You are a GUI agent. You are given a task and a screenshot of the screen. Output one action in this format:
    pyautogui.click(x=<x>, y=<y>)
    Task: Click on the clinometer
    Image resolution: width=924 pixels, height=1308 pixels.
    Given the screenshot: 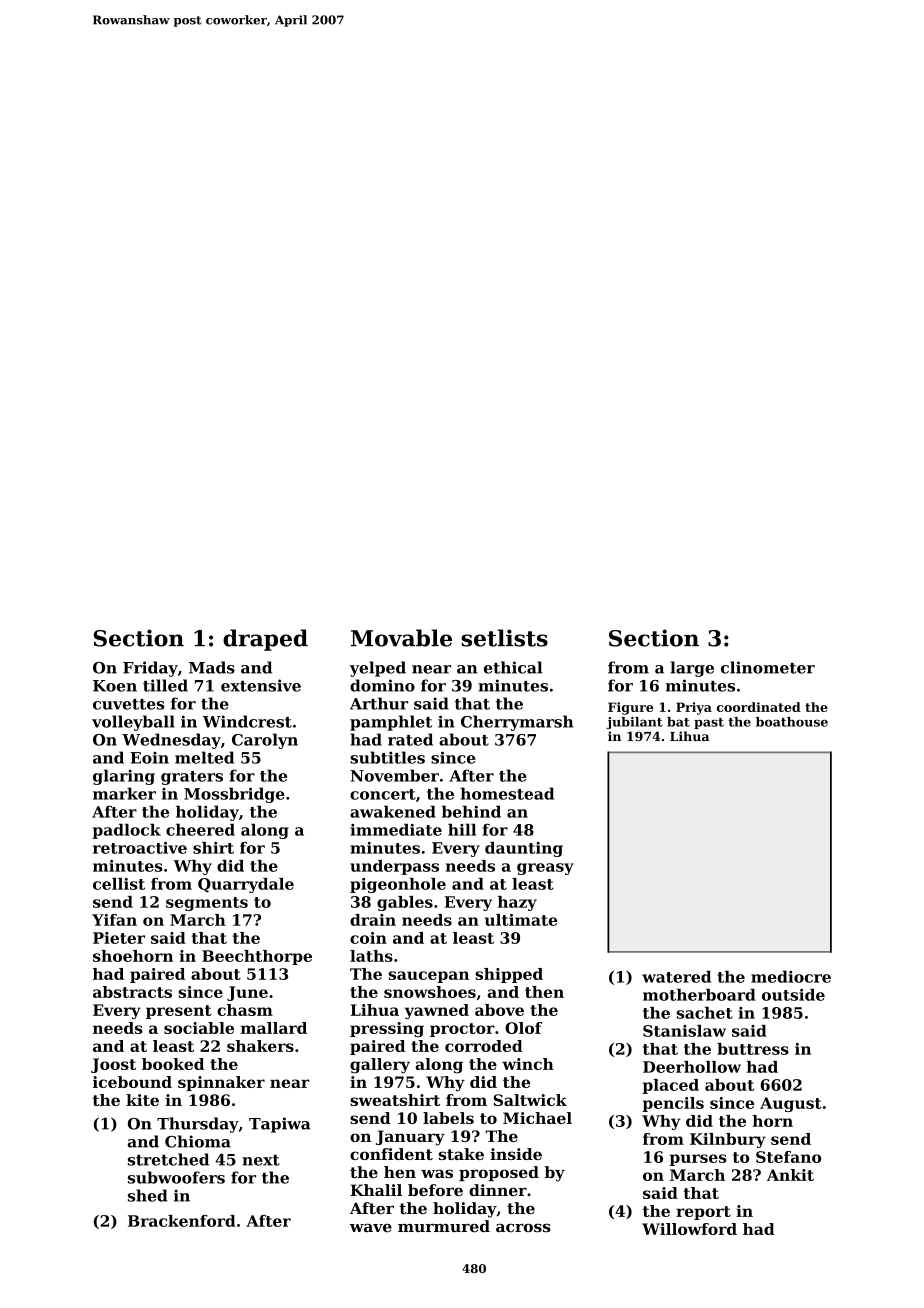 What is the action you would take?
    pyautogui.click(x=768, y=667)
